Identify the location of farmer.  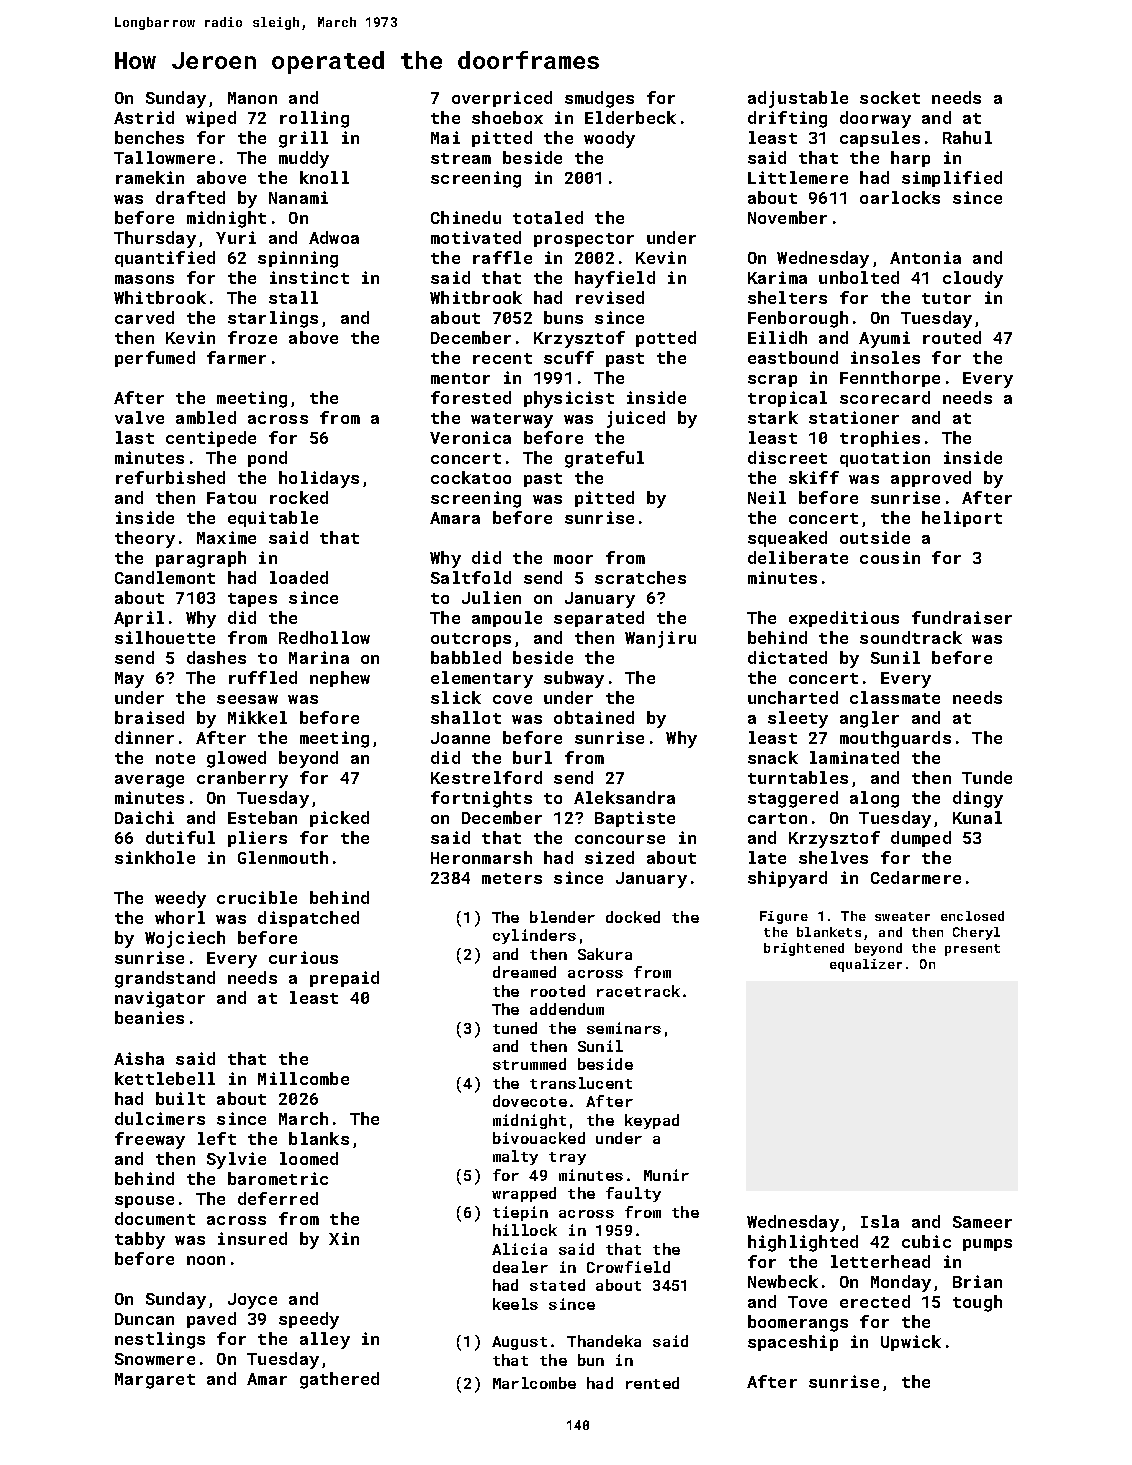
(236, 357).
